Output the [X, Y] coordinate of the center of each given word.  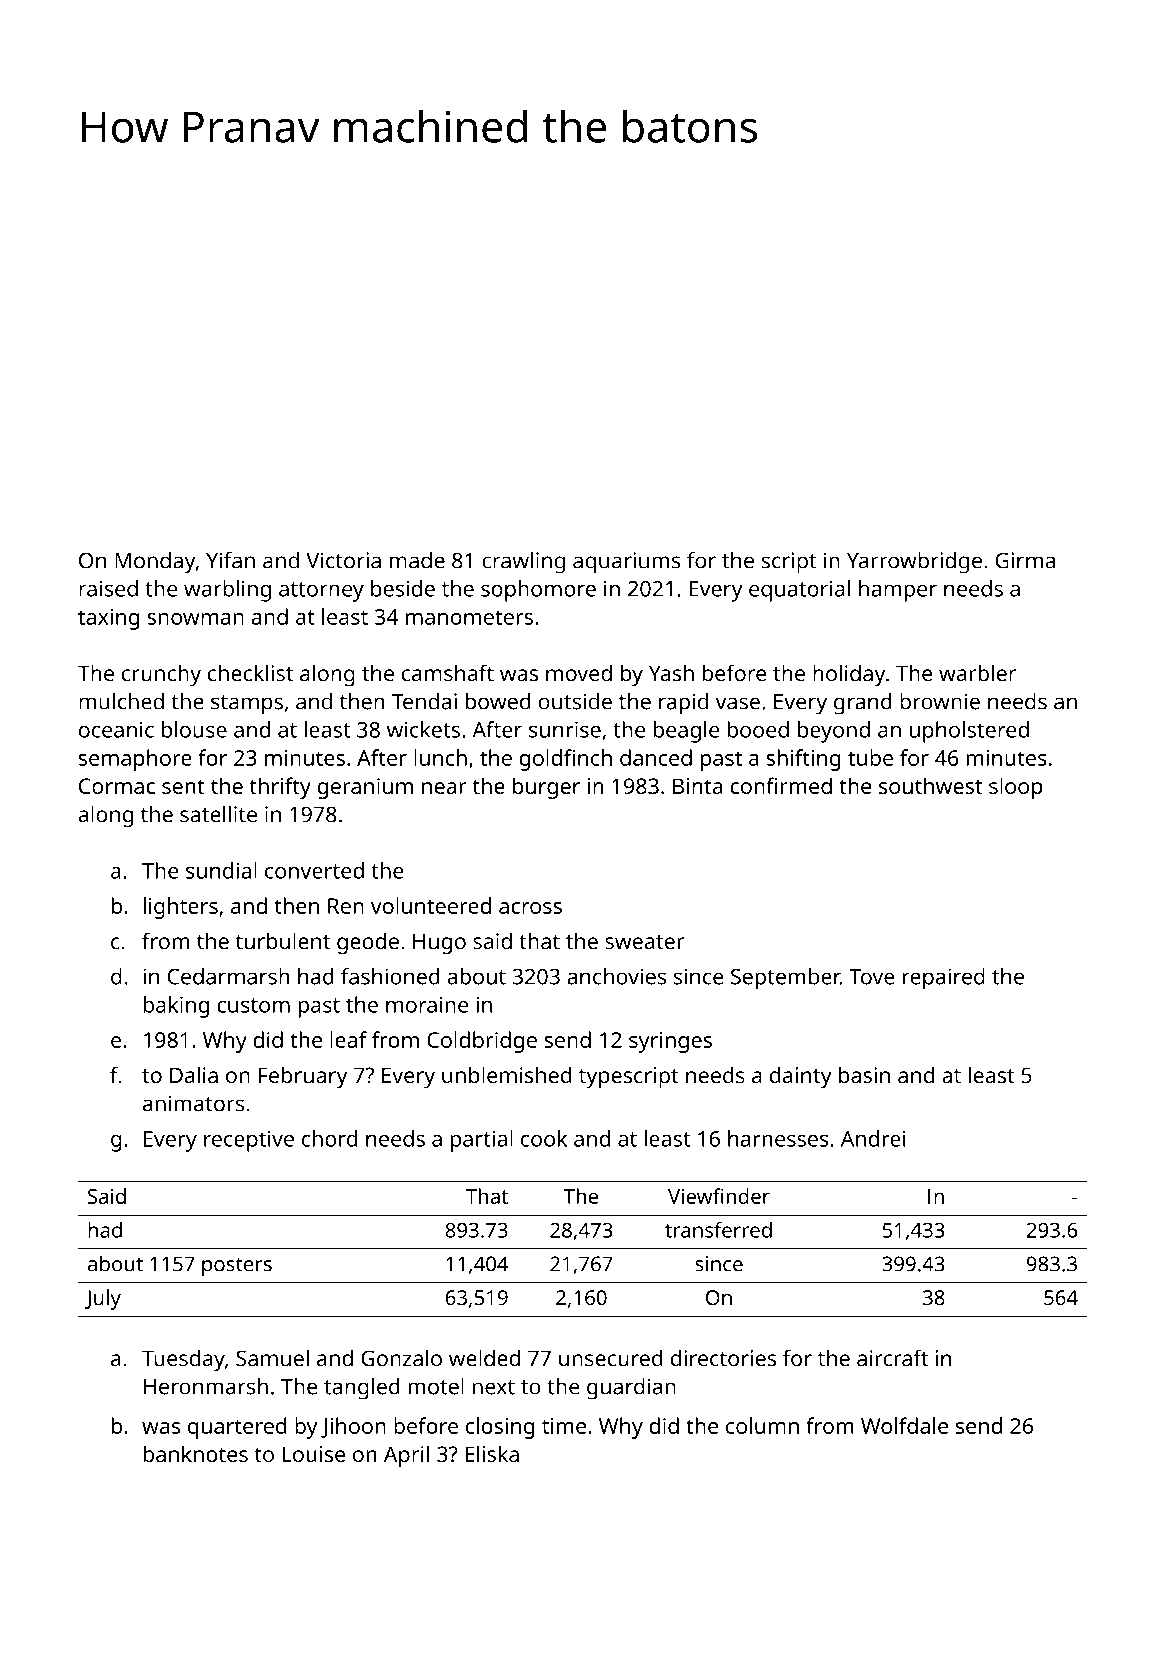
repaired [944, 979]
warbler [977, 673]
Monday [155, 563]
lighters [180, 908]
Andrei [873, 1138]
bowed [498, 701]
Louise [313, 1454]
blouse [194, 729]
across [530, 908]
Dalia [194, 1075]
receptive [249, 1141]
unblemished [506, 1075]
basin [864, 1075]
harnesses [778, 1138]
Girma [1025, 560]
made [417, 560]
